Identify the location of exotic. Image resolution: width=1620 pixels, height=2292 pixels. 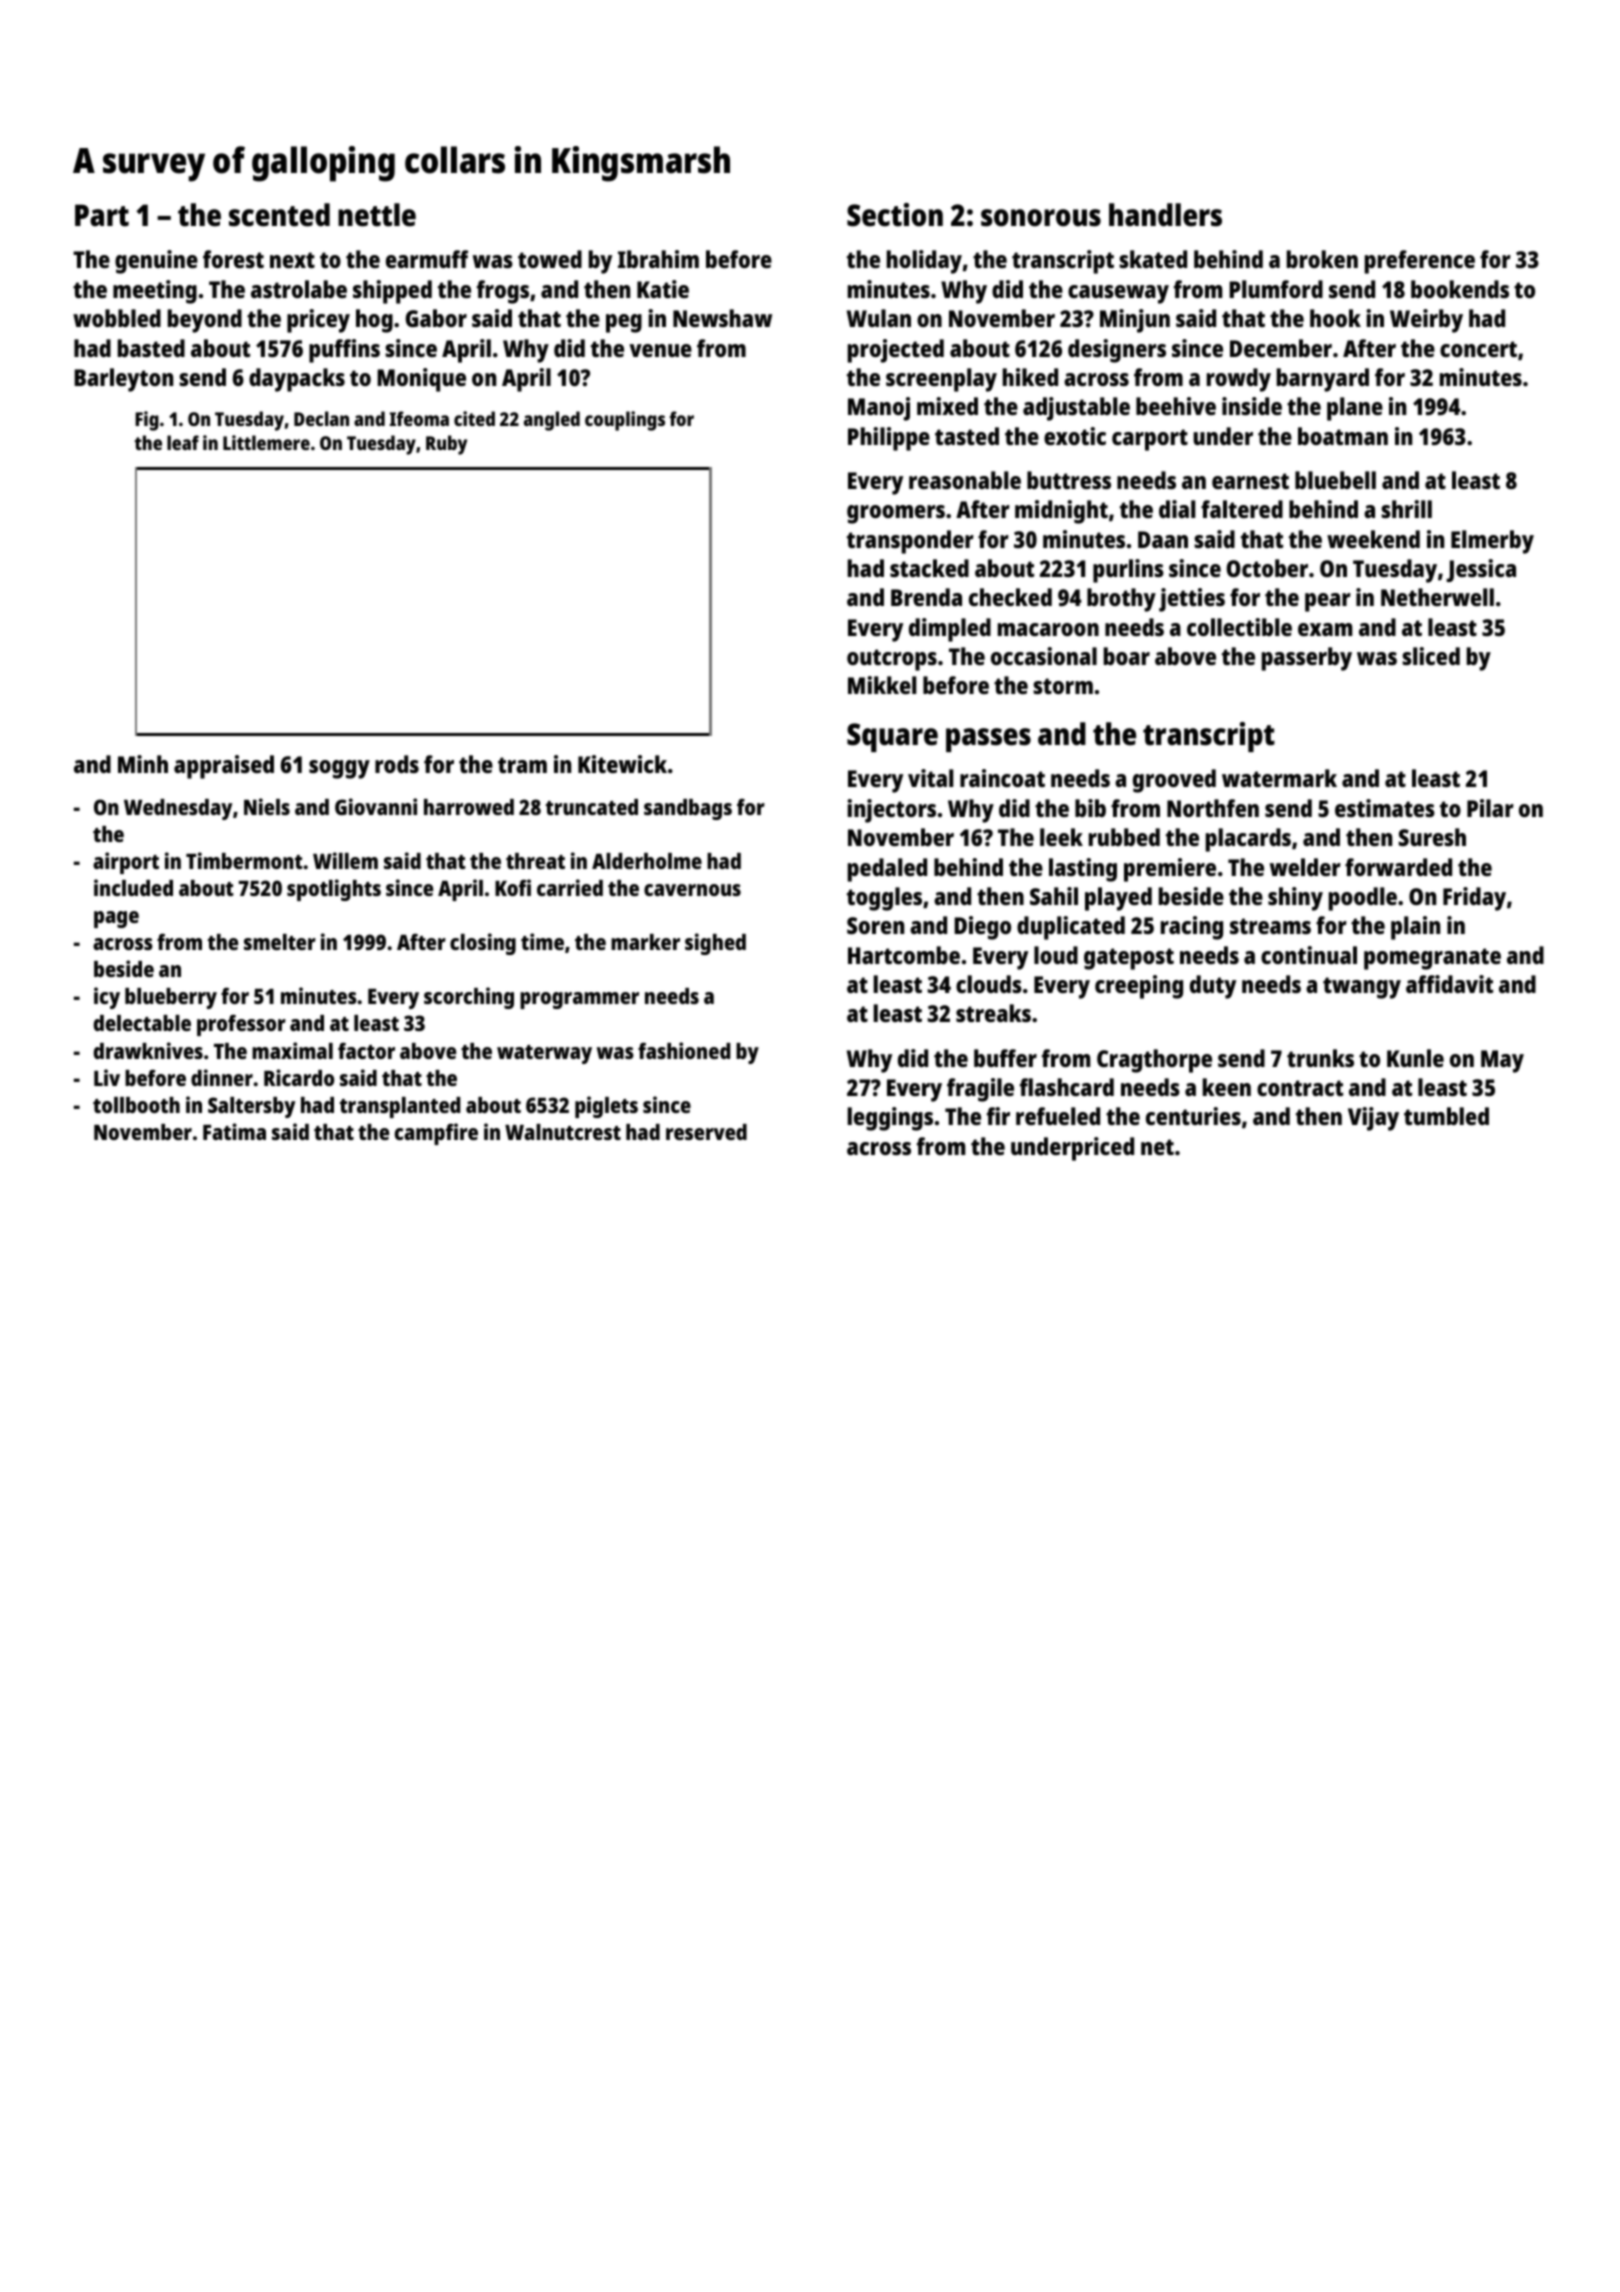
(1075, 436).
